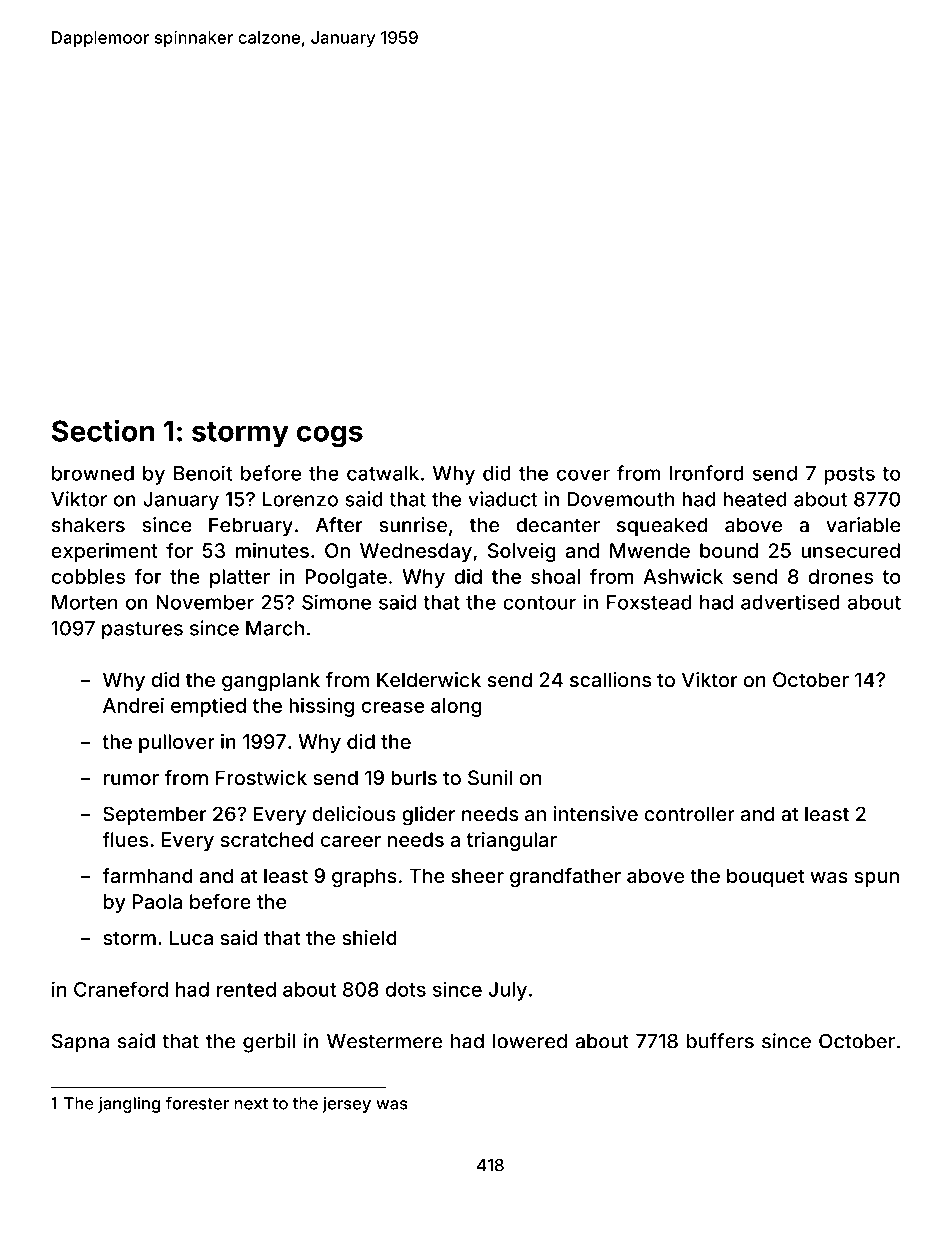  What do you see at coordinates (707, 473) in the screenshot?
I see `Ironford` at bounding box center [707, 473].
